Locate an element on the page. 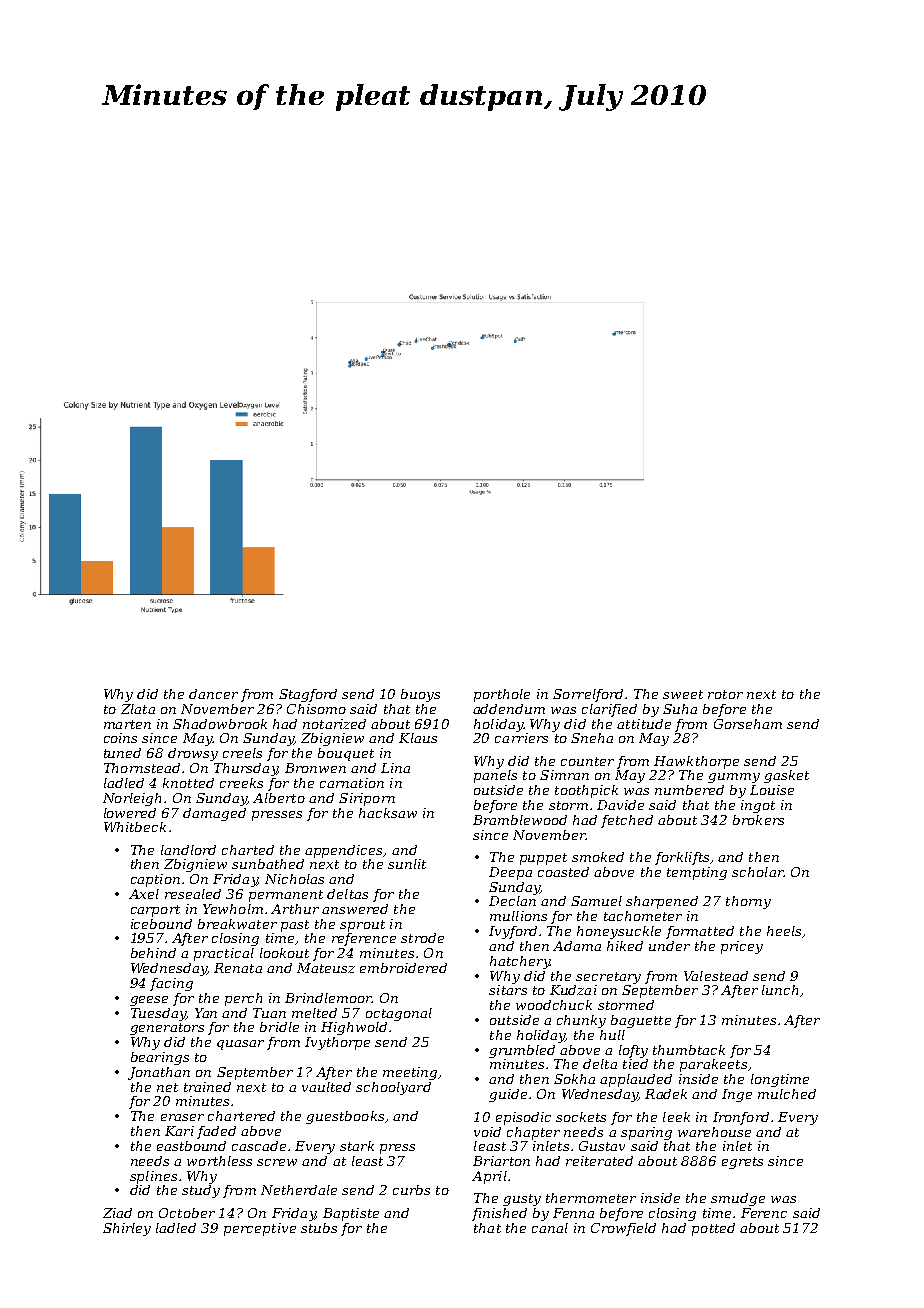  caption is located at coordinates (155, 880).
